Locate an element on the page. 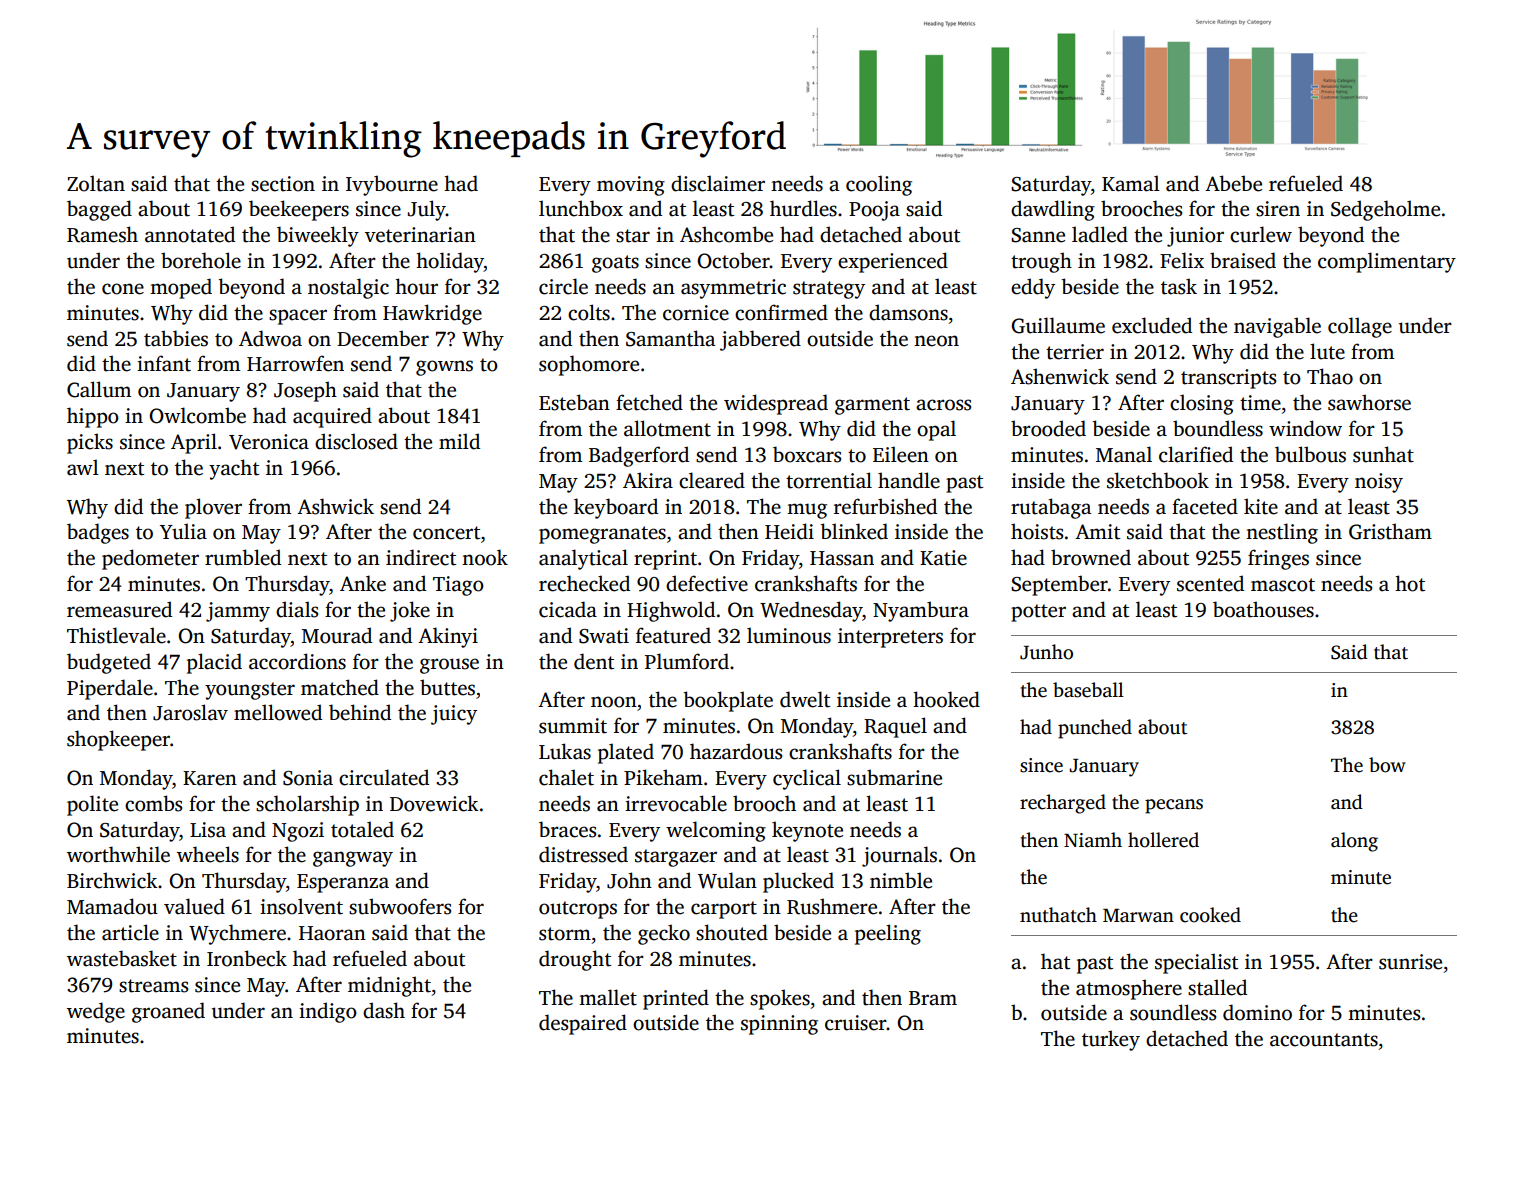 This document has height=1177, width=1523. Gristham is located at coordinates (1390, 531).
